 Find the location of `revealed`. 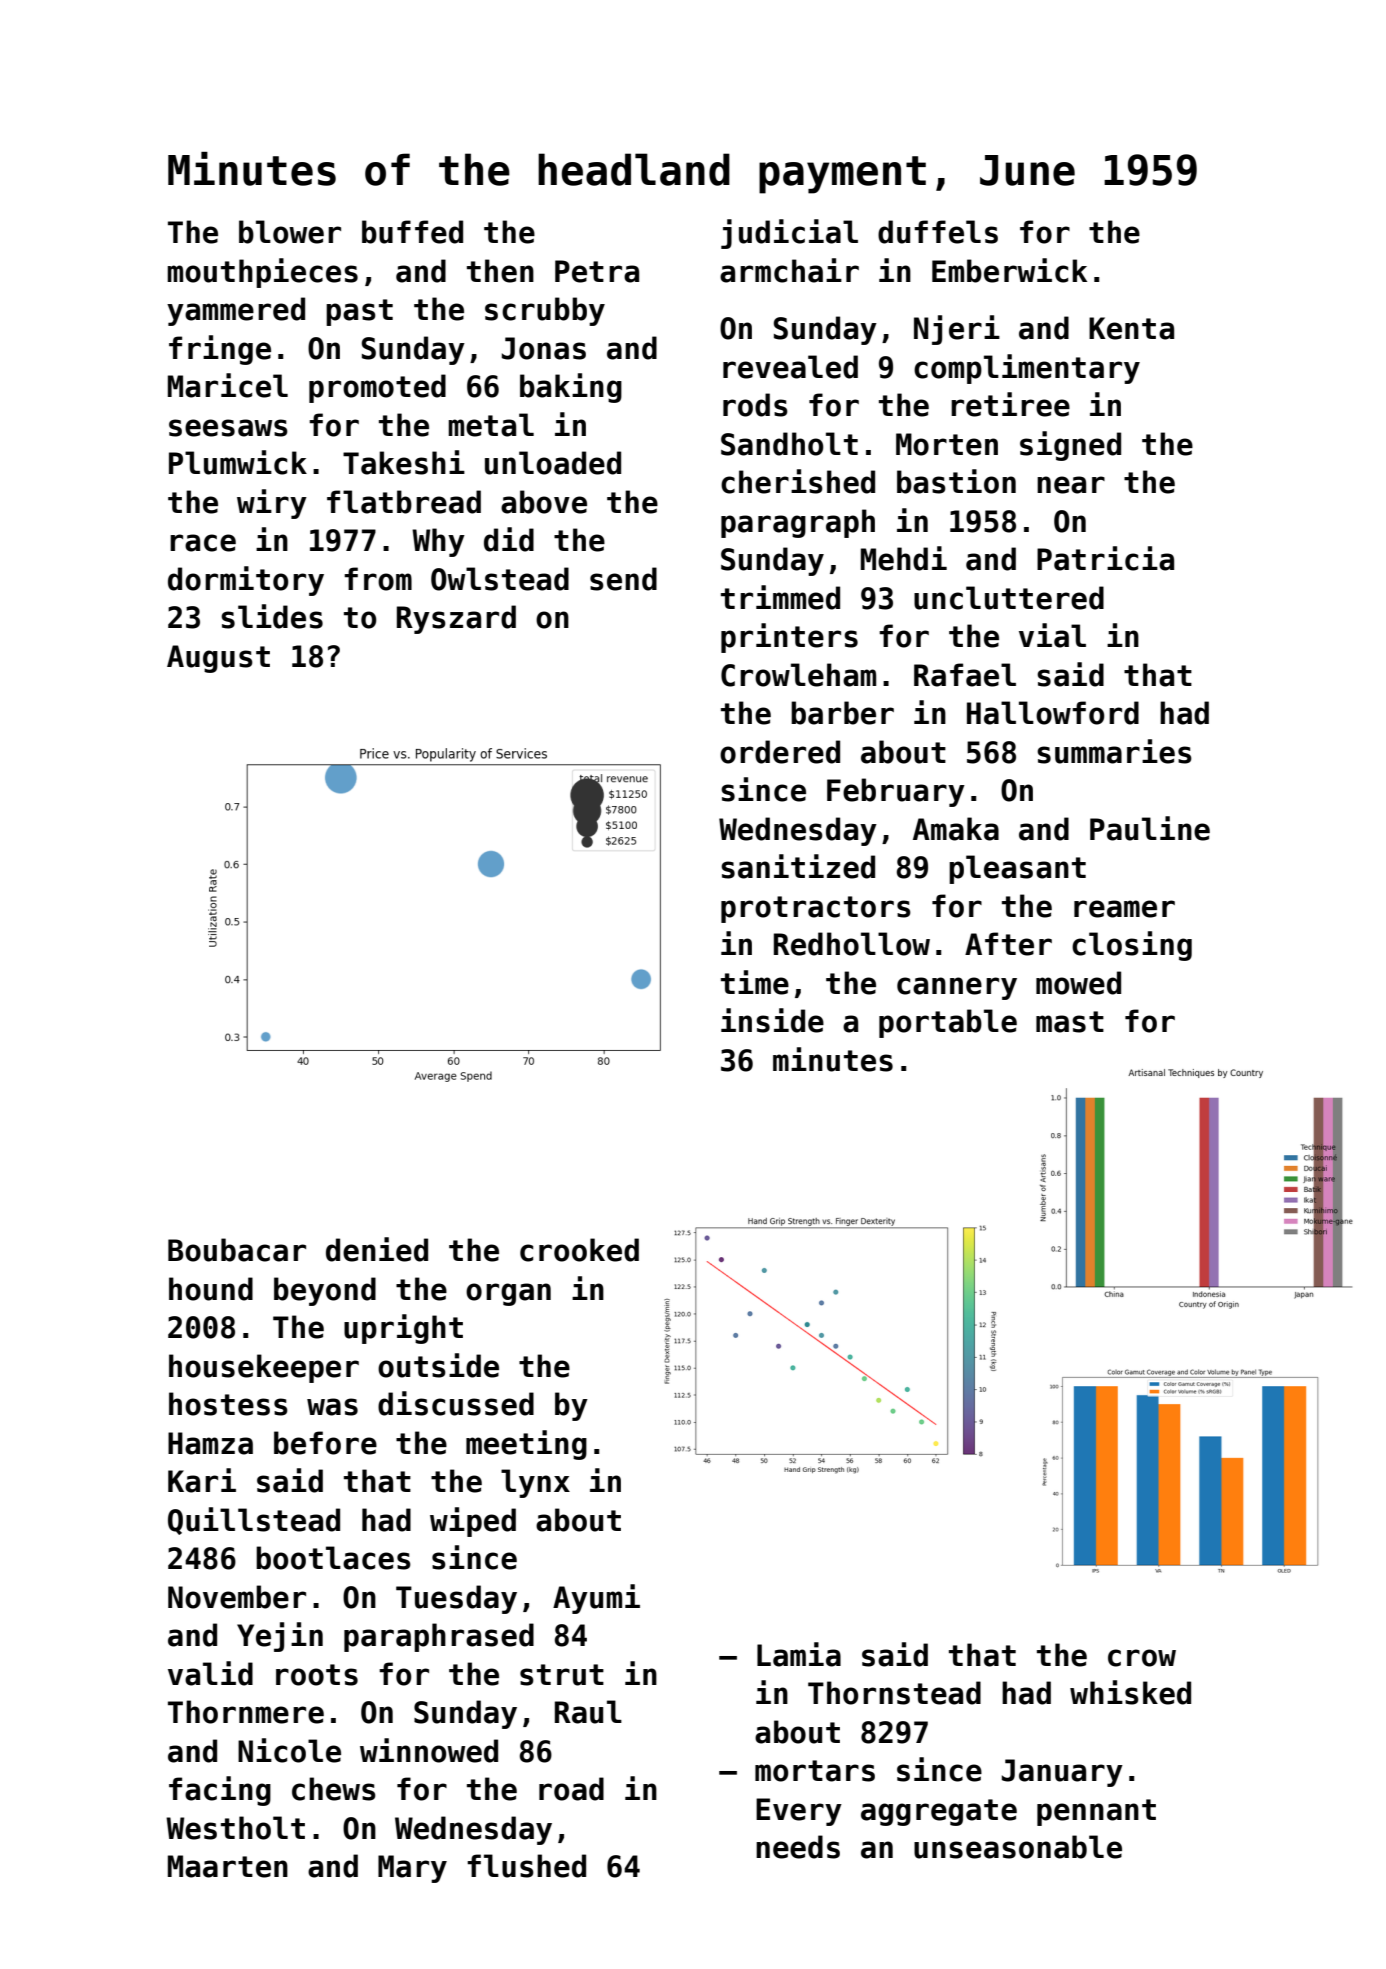

revealed is located at coordinates (790, 367).
